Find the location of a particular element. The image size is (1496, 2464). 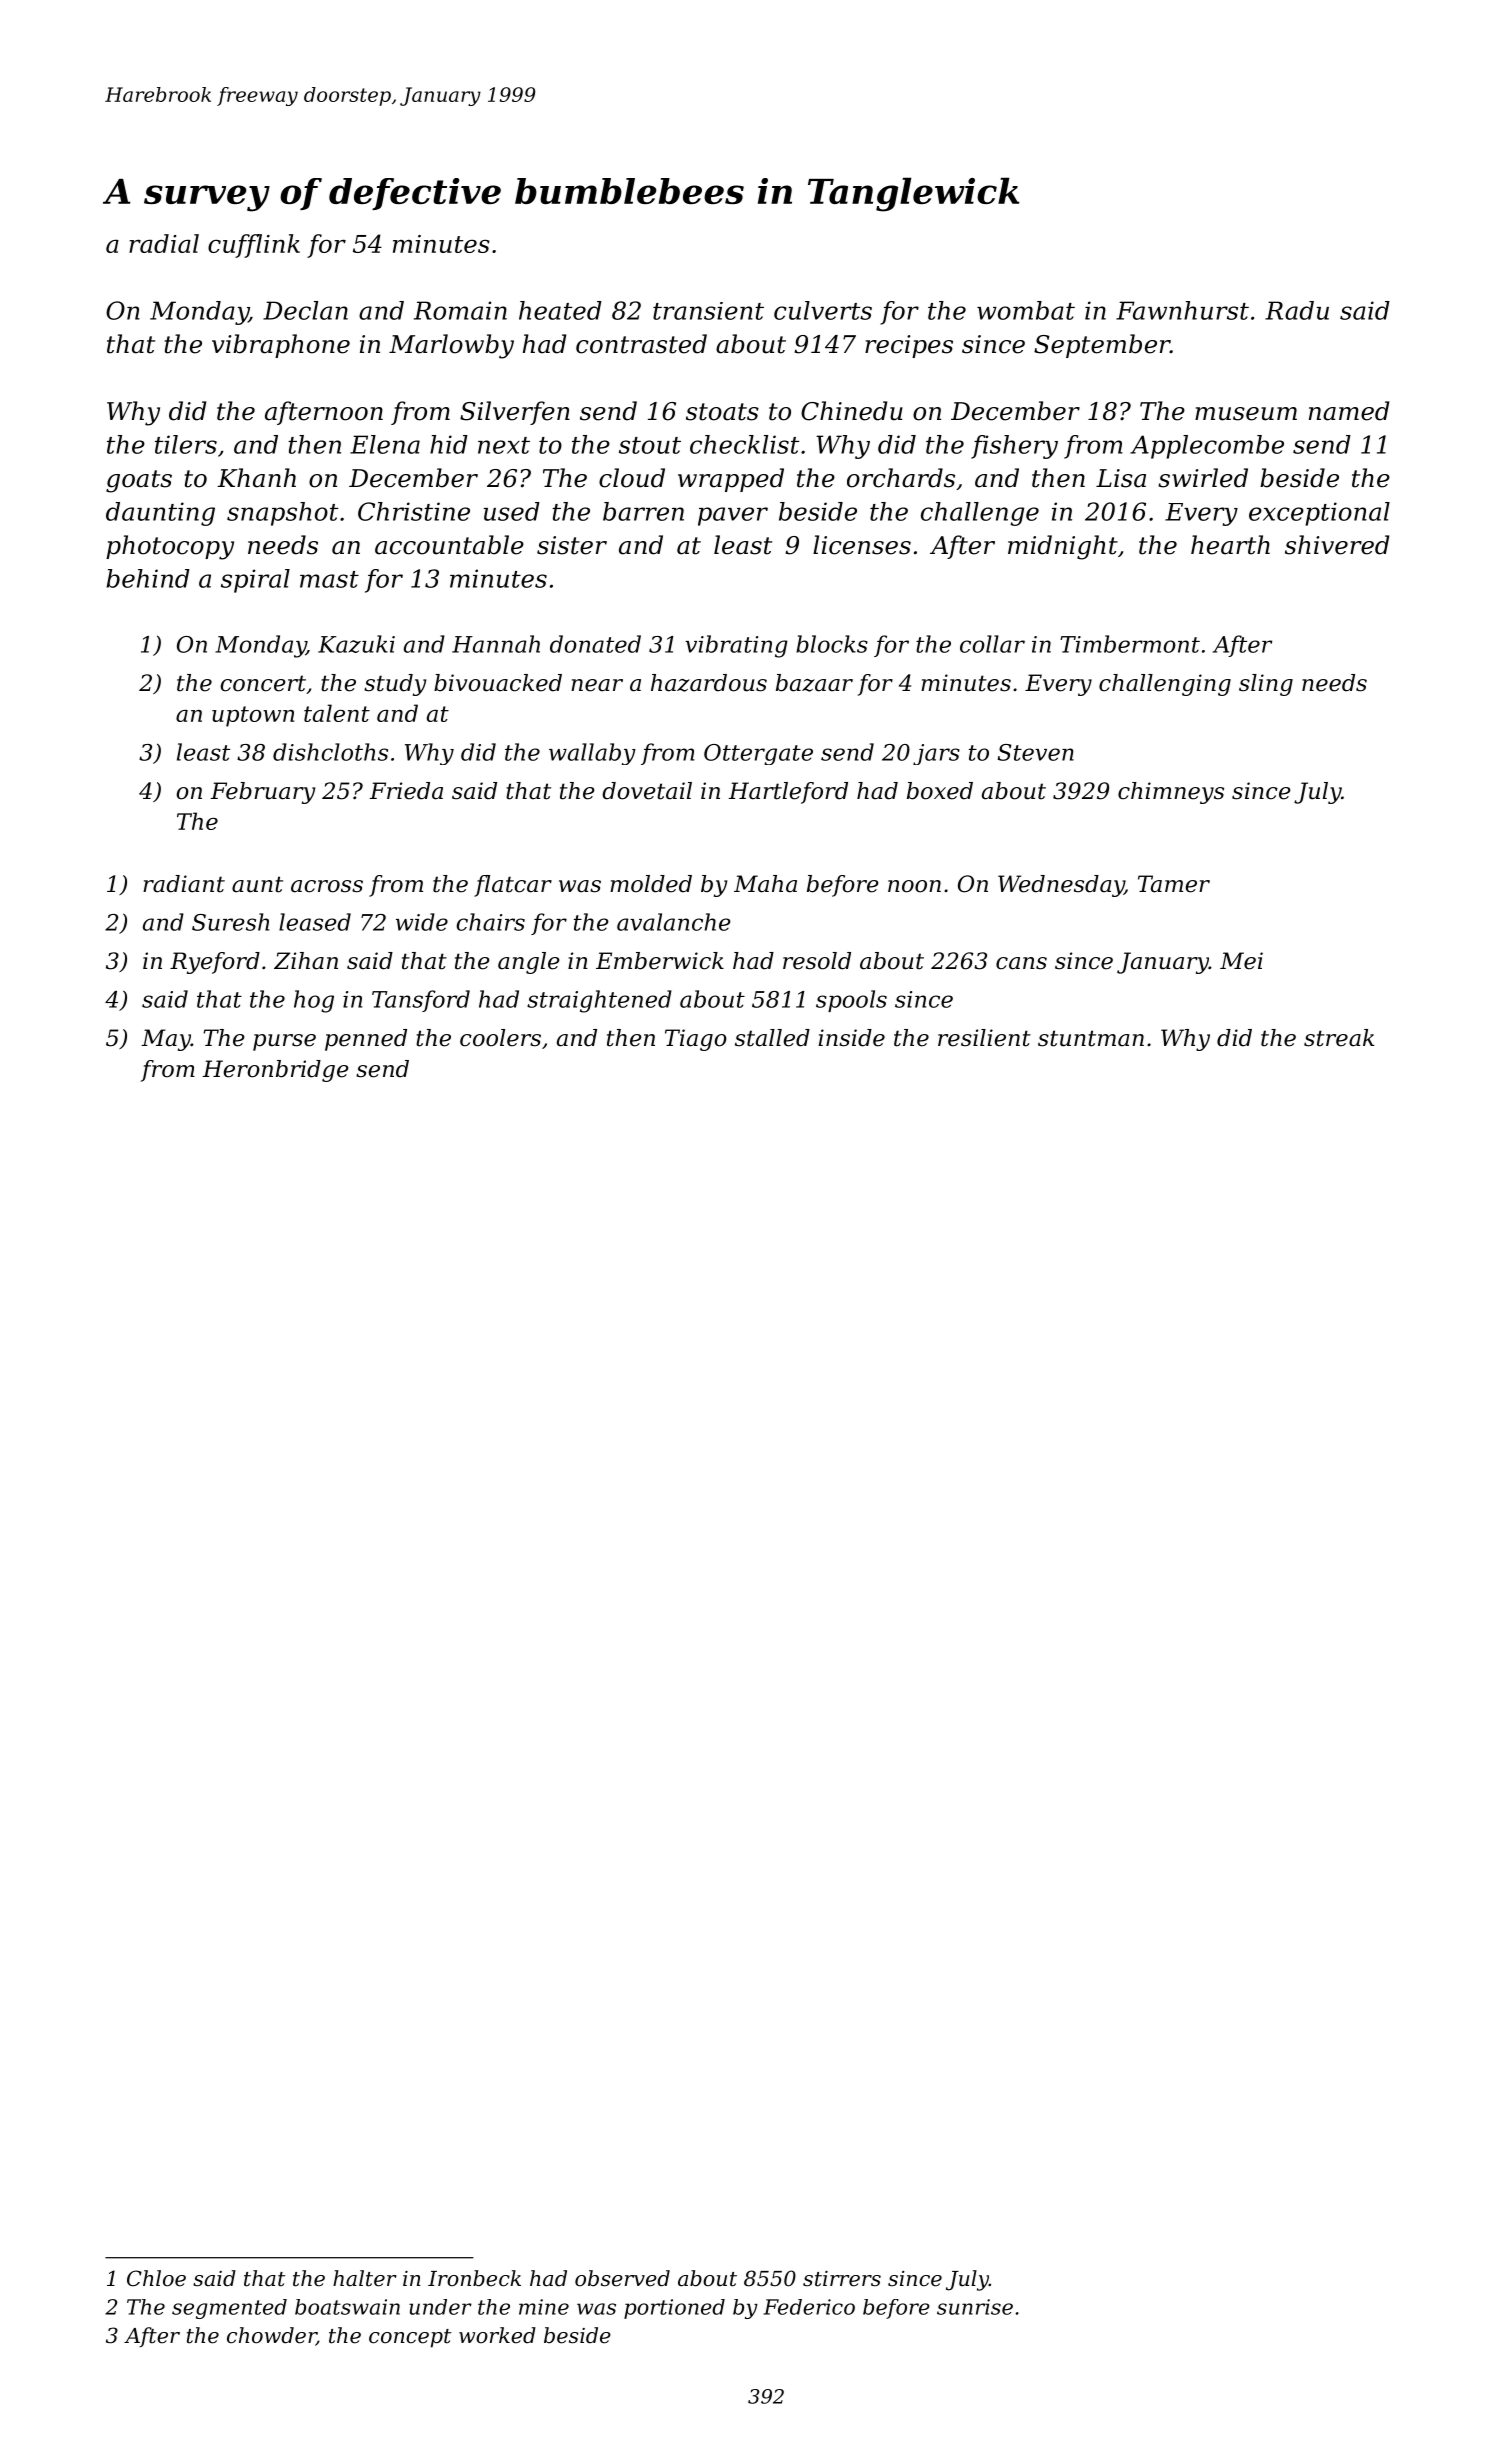

bivouacked is located at coordinates (498, 683).
